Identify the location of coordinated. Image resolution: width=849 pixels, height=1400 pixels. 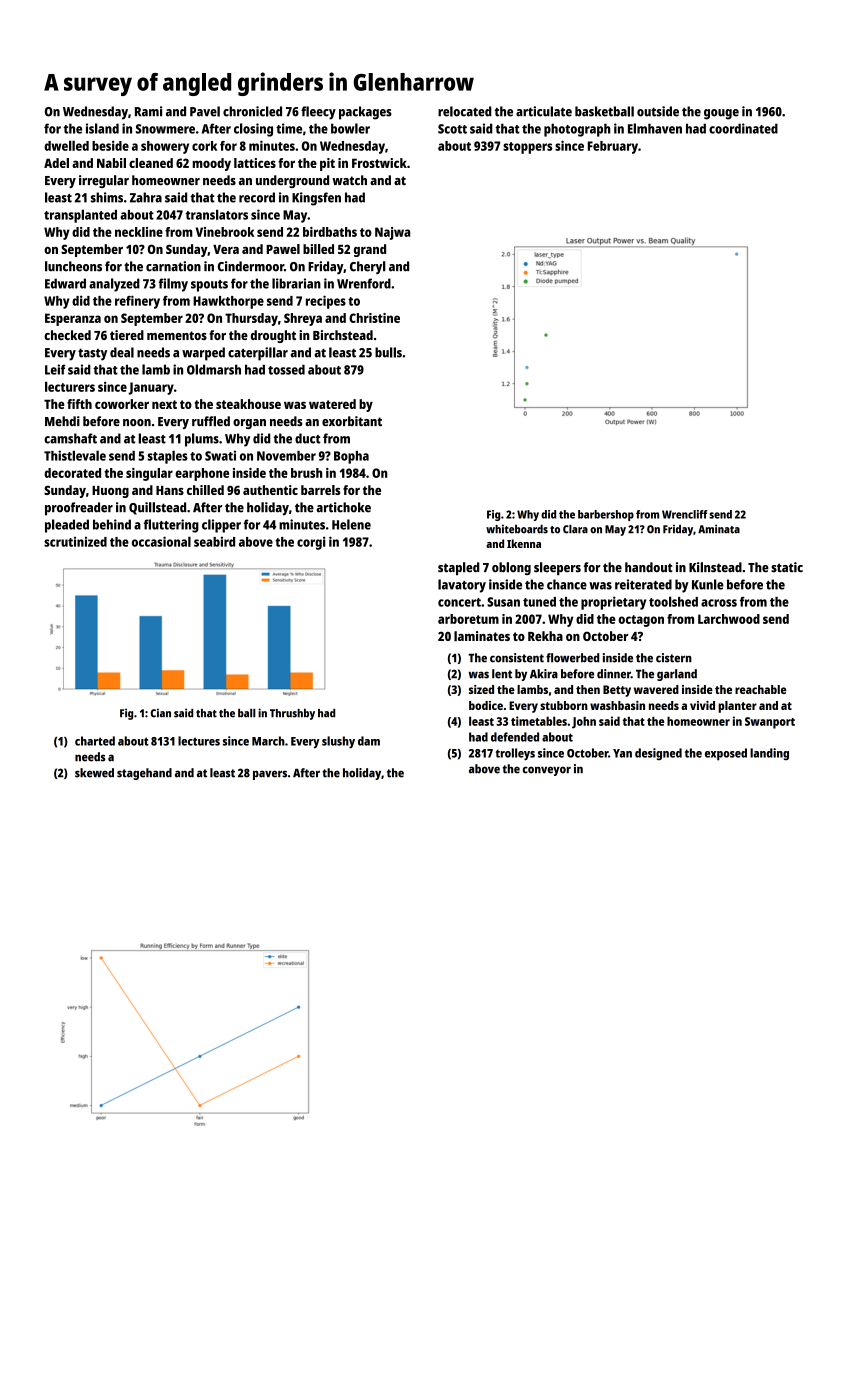
(743, 128).
